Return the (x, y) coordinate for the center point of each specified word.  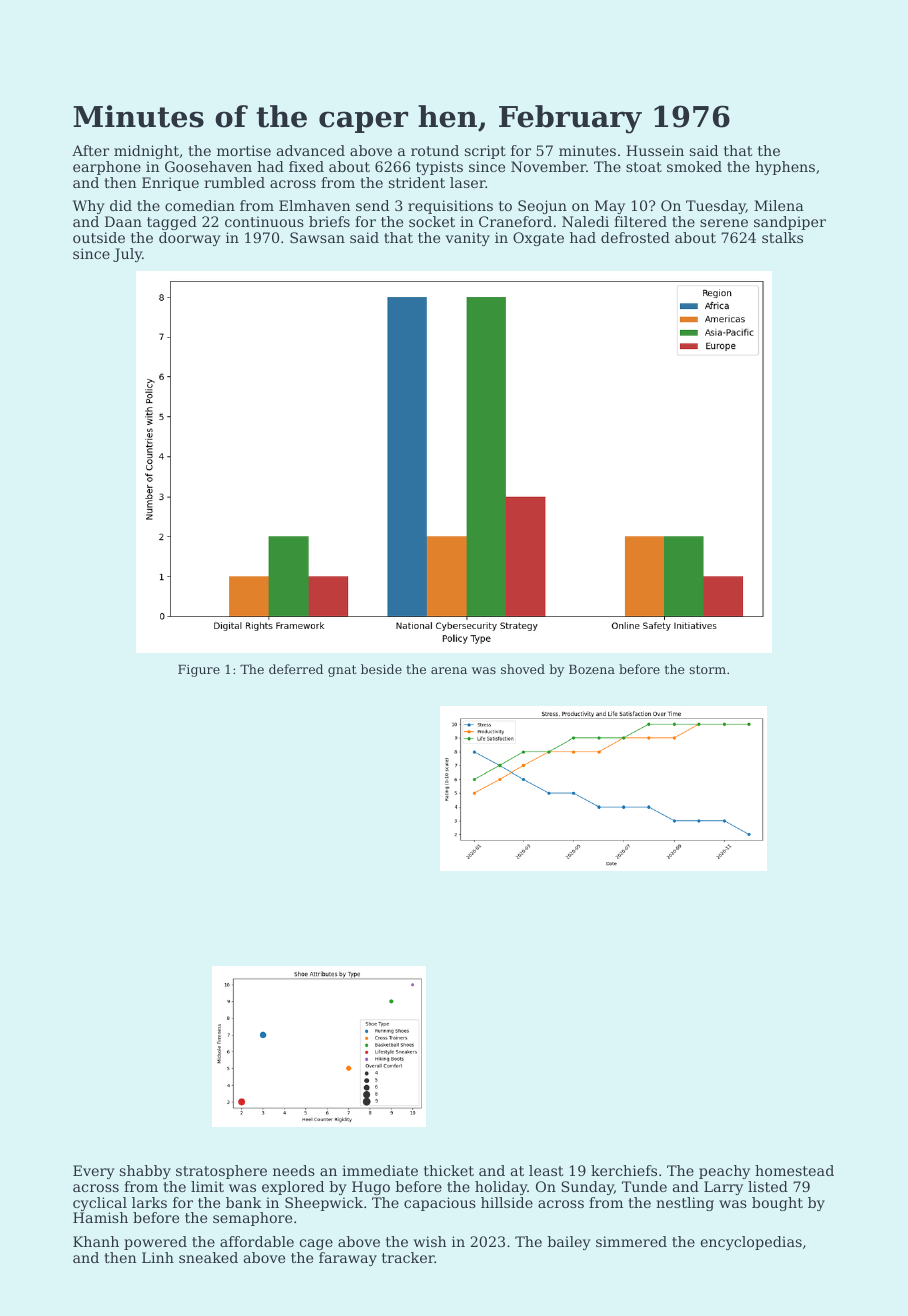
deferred (296, 669)
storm (707, 669)
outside (99, 237)
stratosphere (221, 1172)
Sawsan (317, 237)
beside (381, 669)
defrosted (635, 237)
